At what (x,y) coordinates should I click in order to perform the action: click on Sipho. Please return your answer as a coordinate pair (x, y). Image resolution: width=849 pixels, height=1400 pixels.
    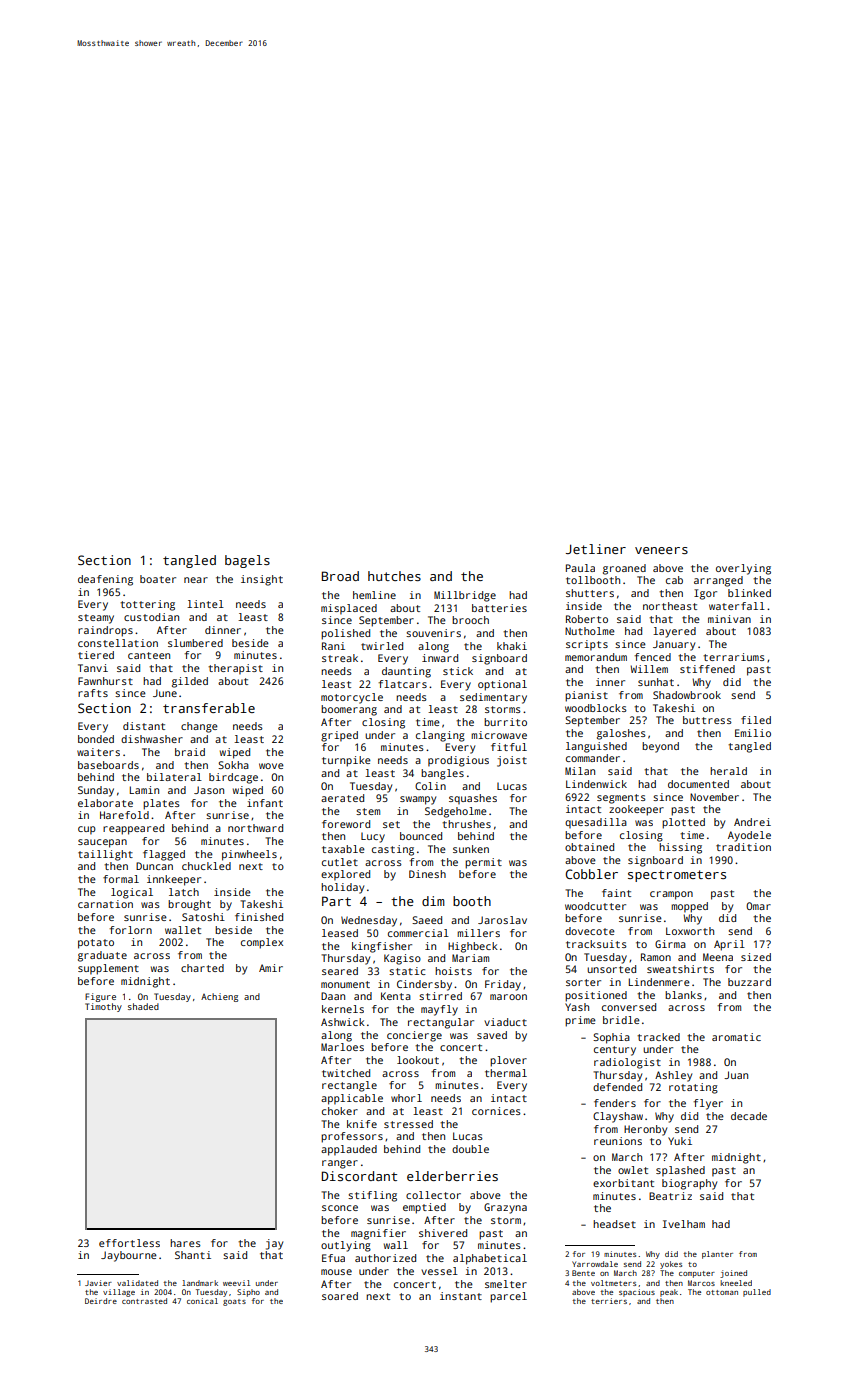
    Looking at the image, I should click on (248, 1293).
